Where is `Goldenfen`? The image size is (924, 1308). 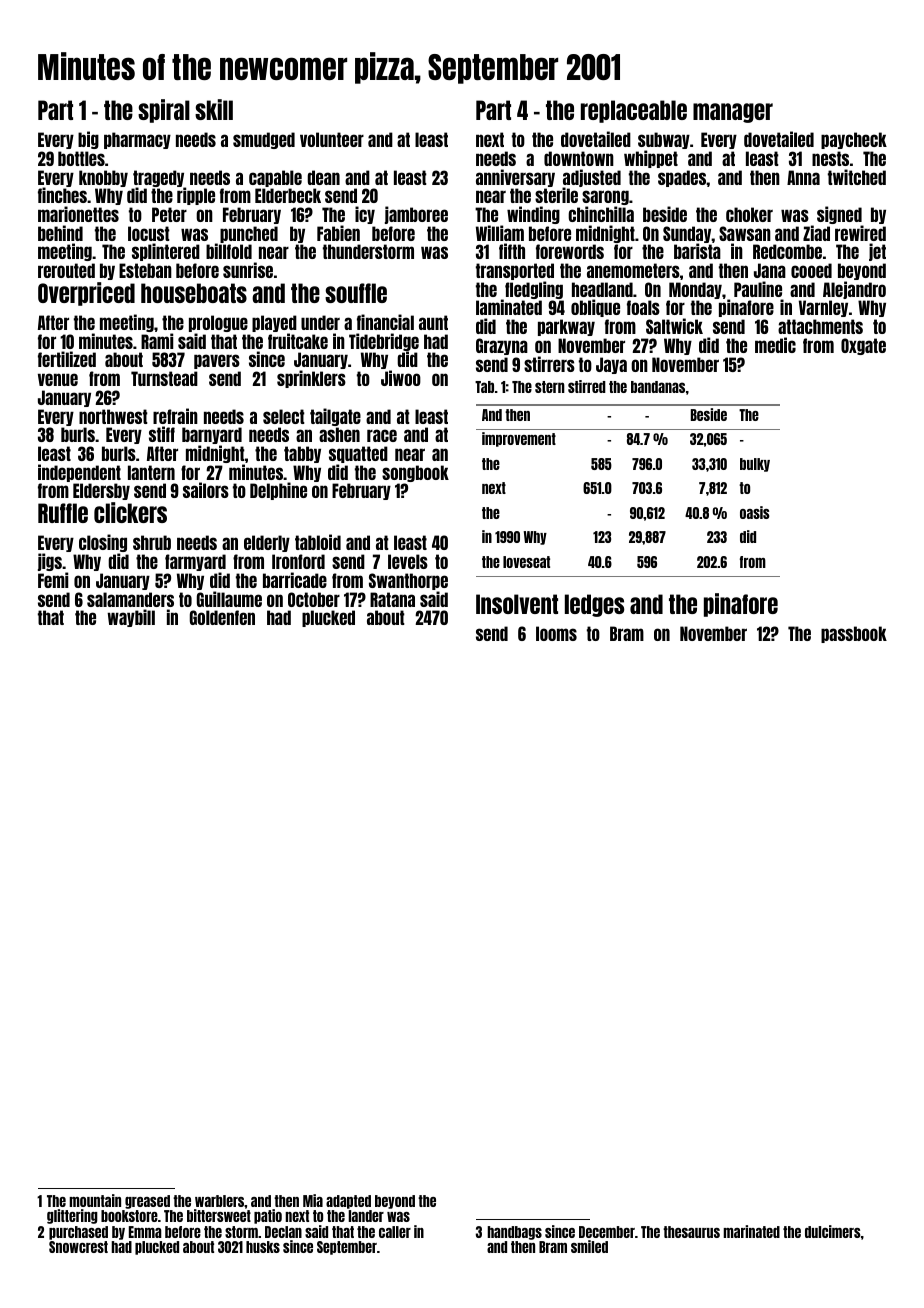 Goldenfen is located at coordinates (222, 617).
